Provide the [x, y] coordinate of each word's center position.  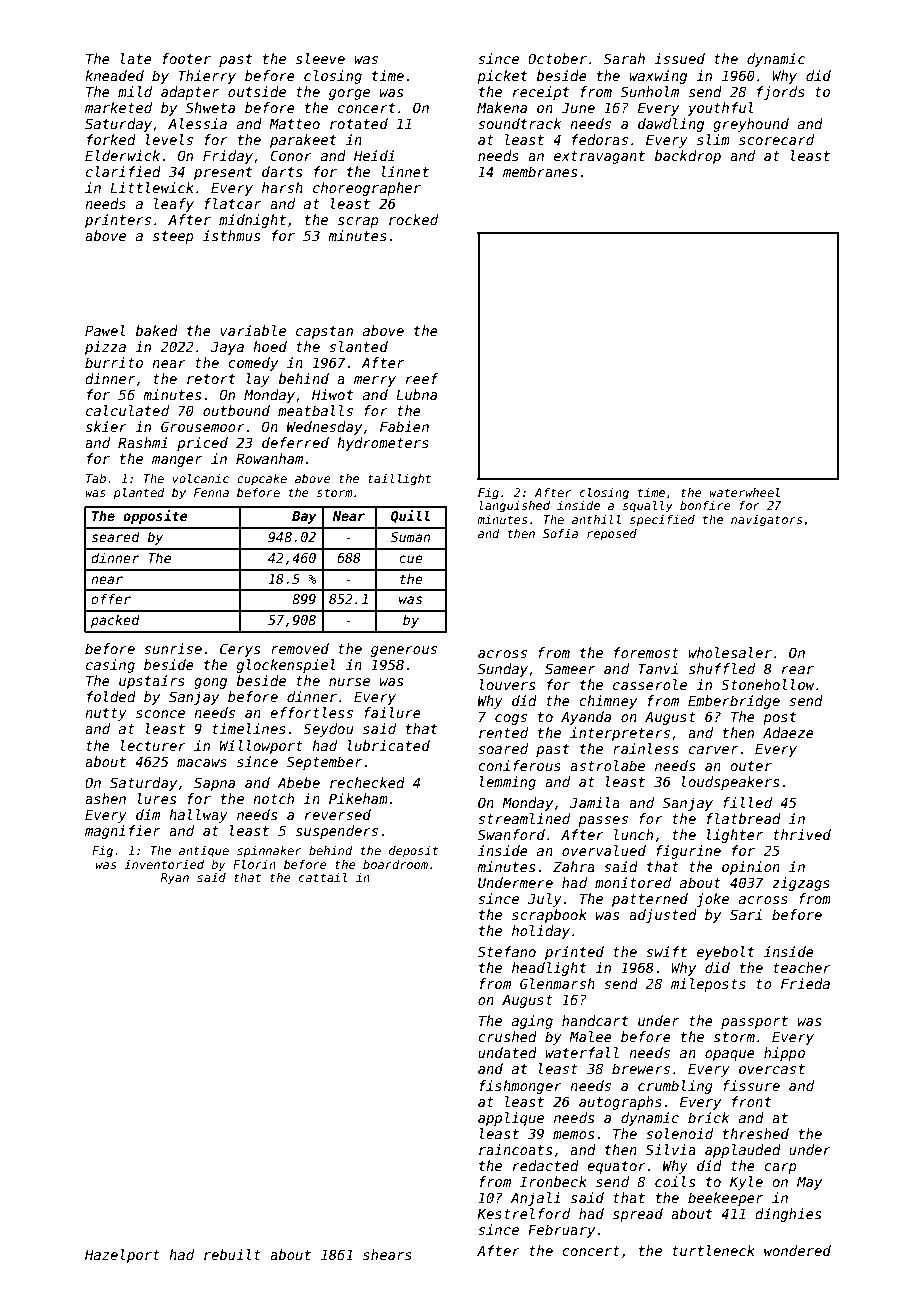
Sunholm [650, 91]
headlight [549, 969]
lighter [735, 836]
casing [110, 666]
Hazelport [122, 1256]
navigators [766, 521]
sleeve [320, 58]
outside [257, 91]
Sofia [560, 533]
